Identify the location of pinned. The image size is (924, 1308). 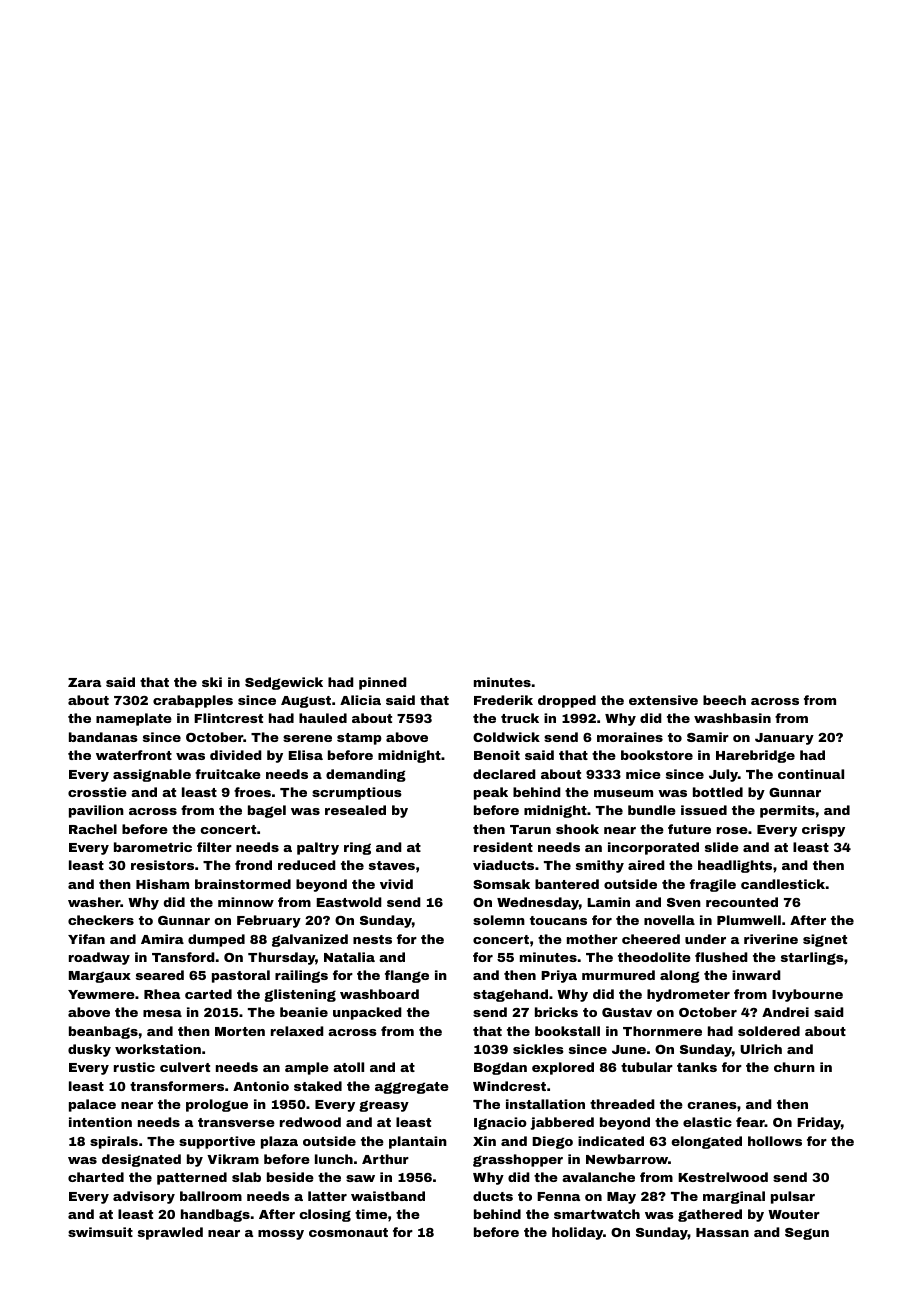
(383, 683).
